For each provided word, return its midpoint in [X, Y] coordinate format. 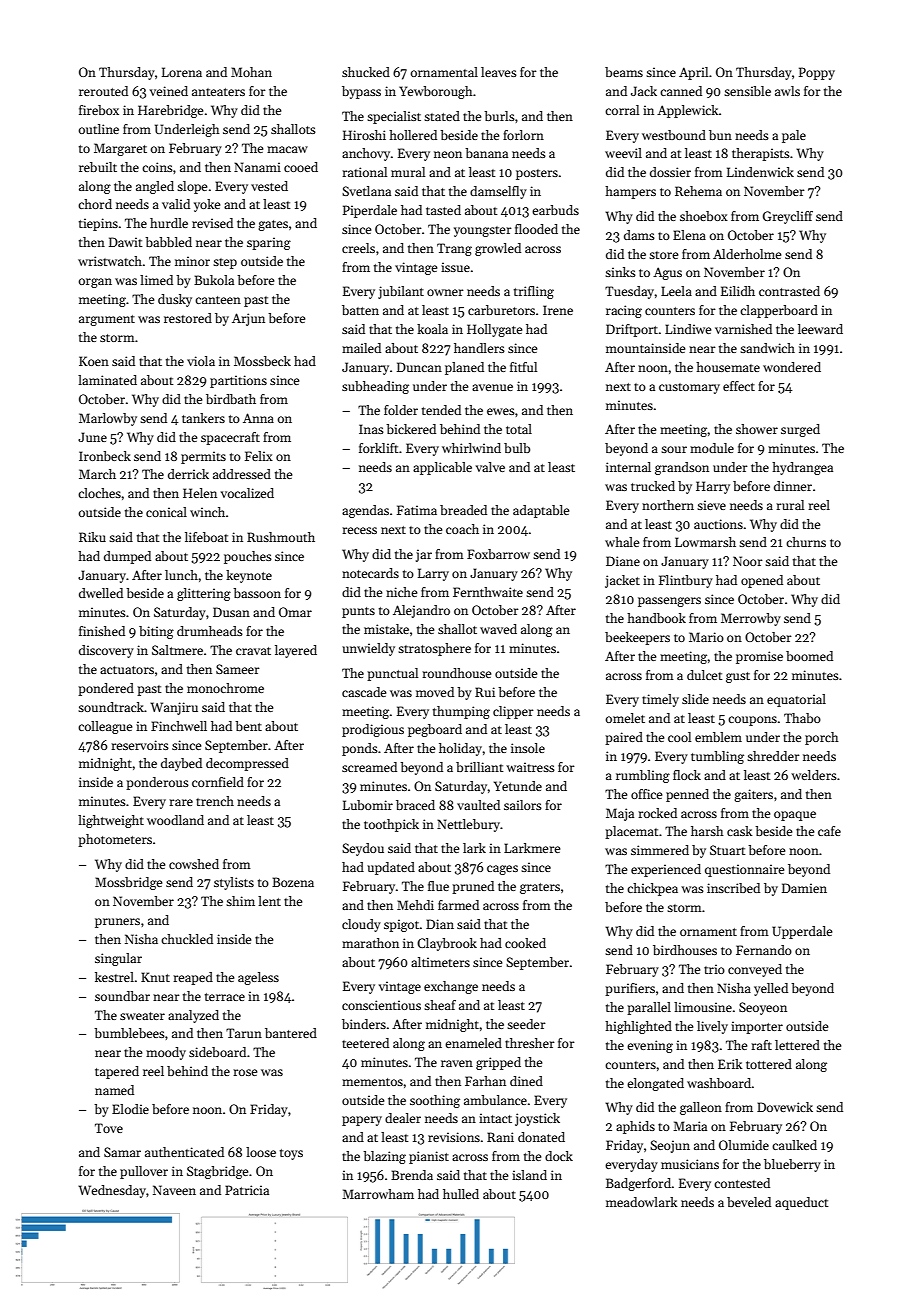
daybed [181, 764]
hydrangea [802, 468]
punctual [392, 674]
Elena [689, 235]
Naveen [174, 1190]
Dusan [231, 612]
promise [759, 657]
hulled [461, 1194]
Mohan [251, 72]
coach [462, 529]
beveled [749, 1202]
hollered [413, 135]
